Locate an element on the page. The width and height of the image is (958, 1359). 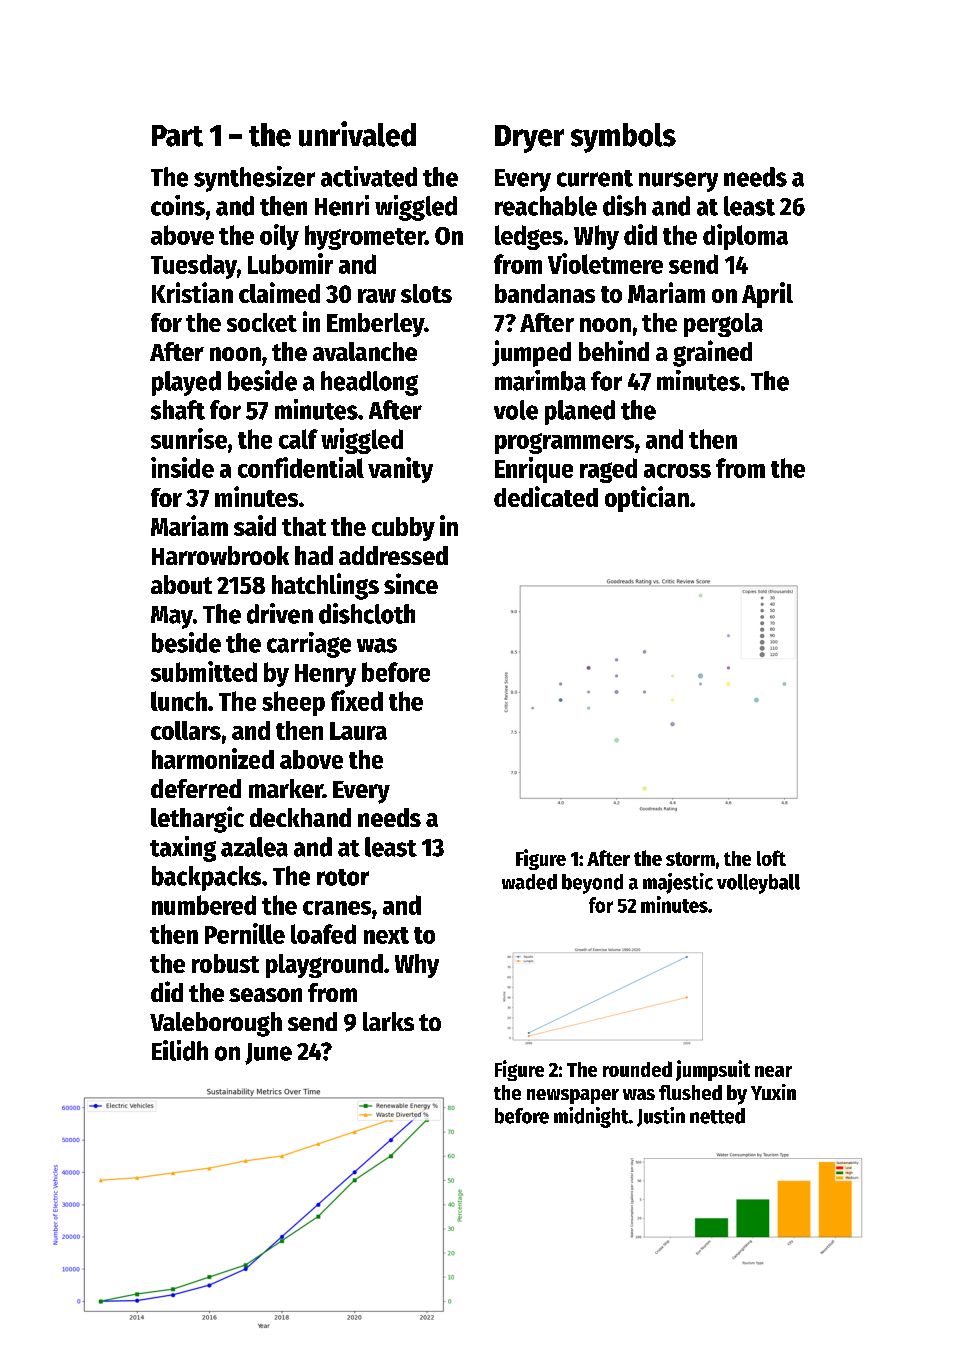
midnight is located at coordinates (591, 1117).
